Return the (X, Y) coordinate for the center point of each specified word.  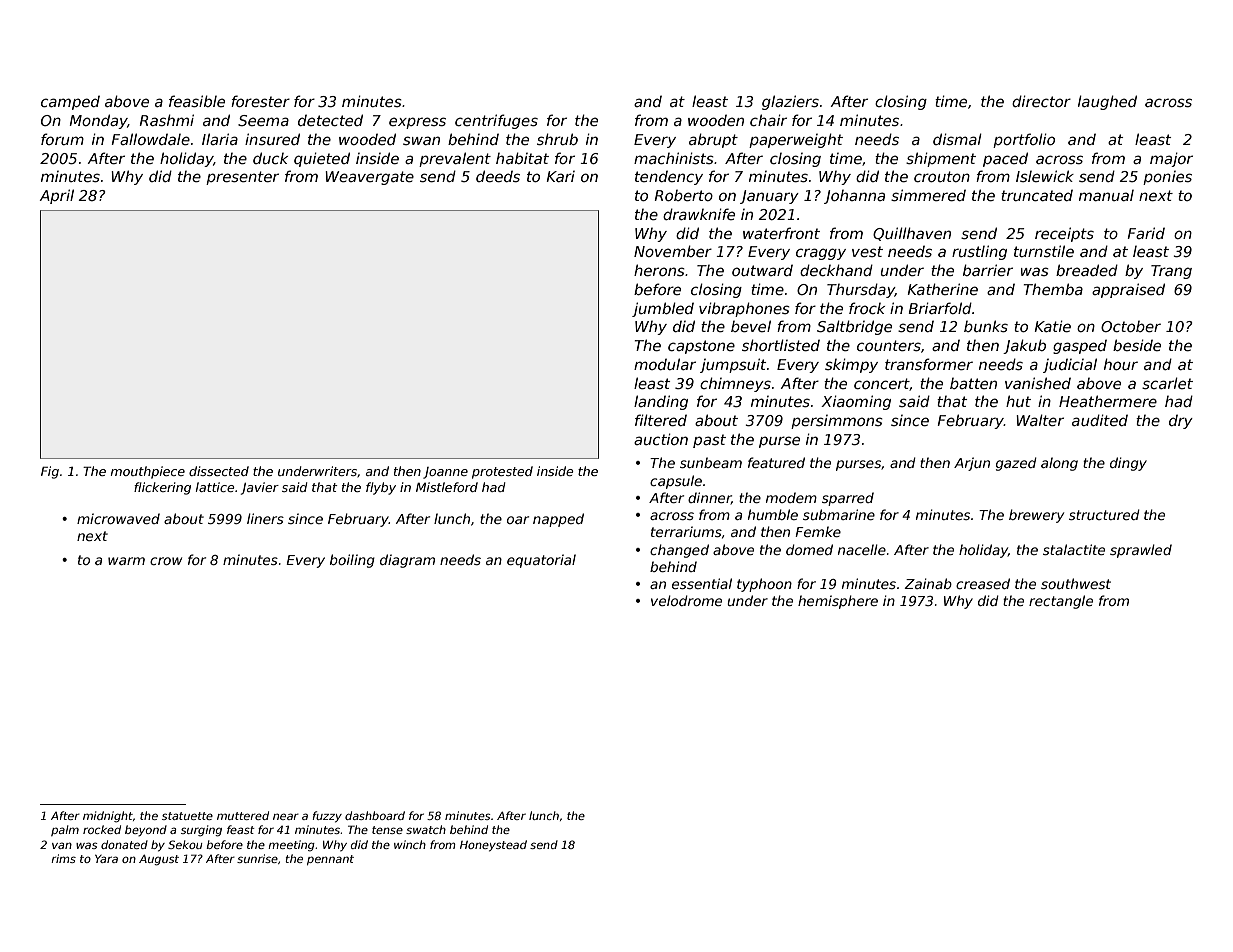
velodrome (686, 600)
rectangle (1061, 602)
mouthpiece (148, 472)
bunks (986, 326)
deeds (498, 176)
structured (1104, 514)
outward (762, 270)
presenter (242, 178)
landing (661, 402)
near (286, 816)
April (56, 196)
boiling (352, 561)
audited (1100, 420)
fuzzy (327, 817)
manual (1106, 195)
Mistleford (447, 487)
